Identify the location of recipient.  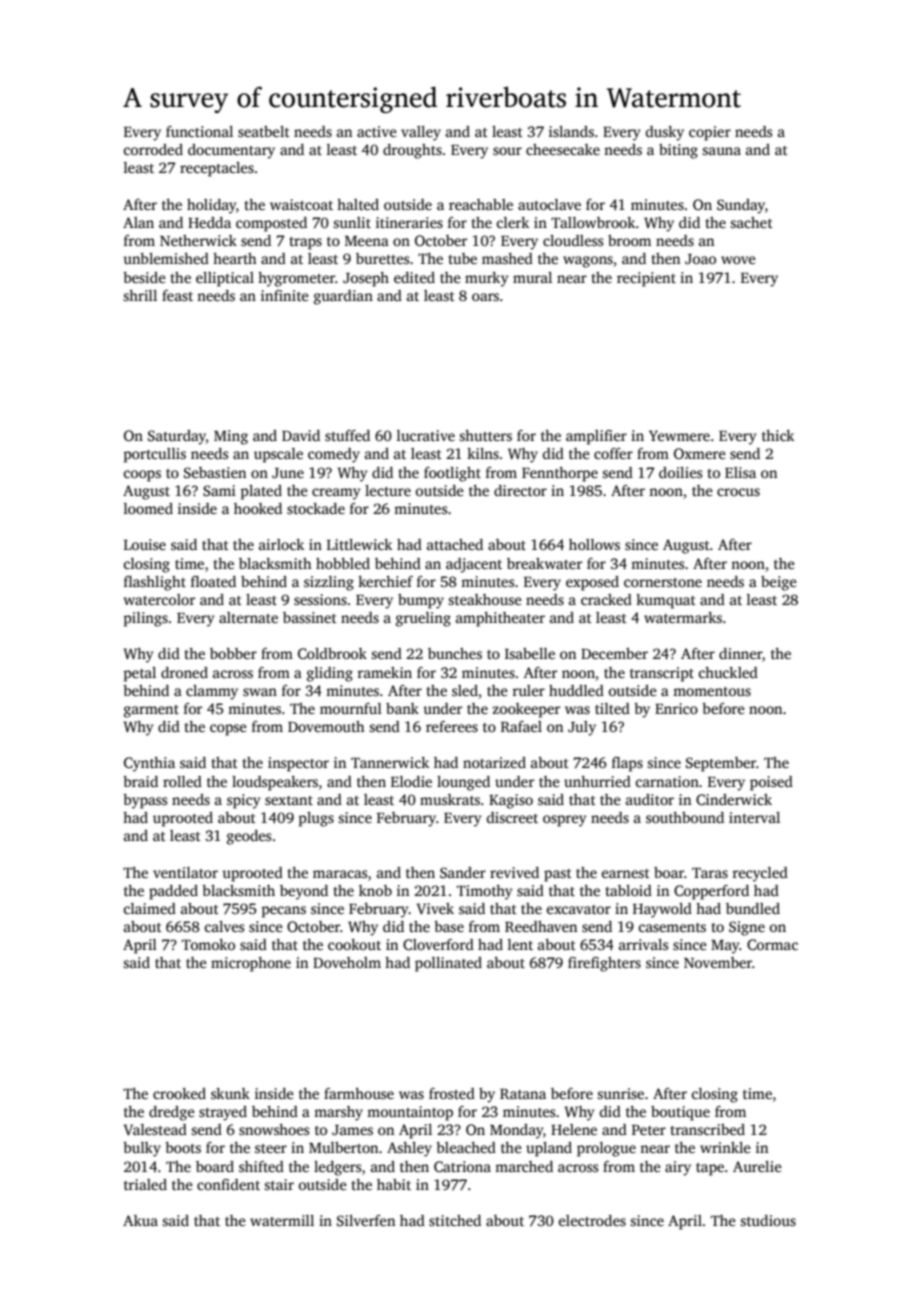
(646, 279).
